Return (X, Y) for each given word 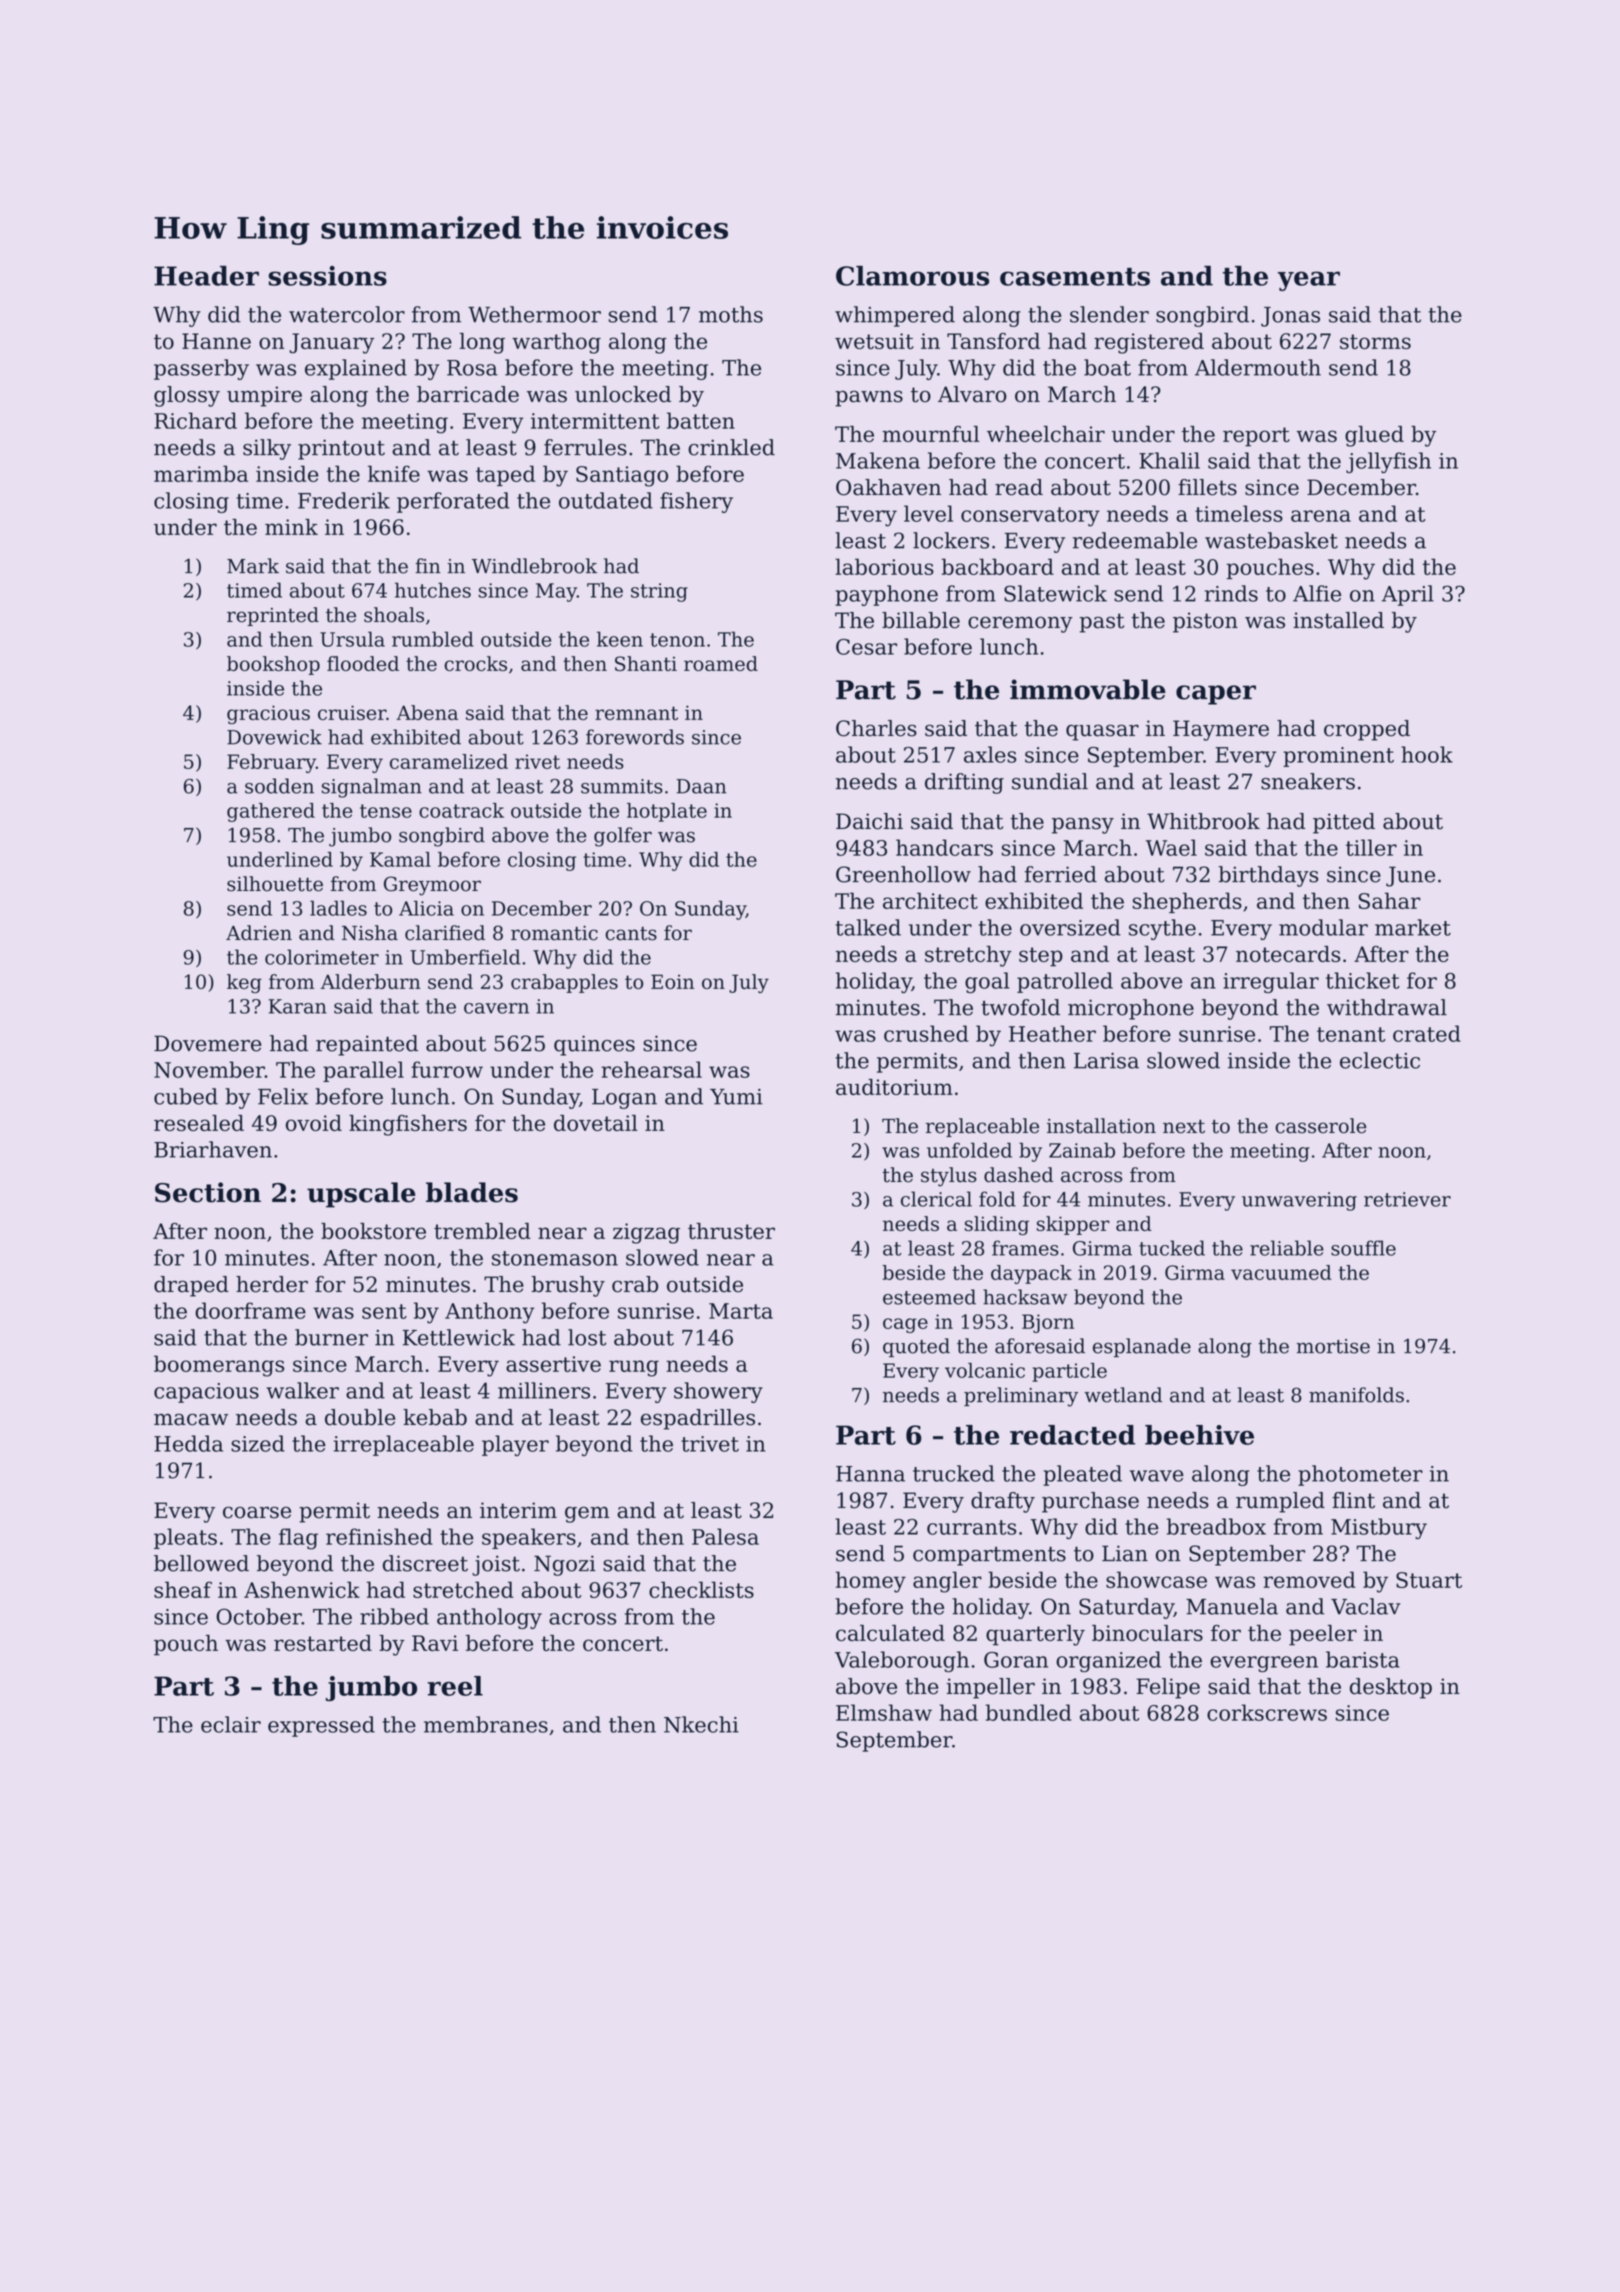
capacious (206, 1393)
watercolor (347, 314)
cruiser (352, 712)
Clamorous (912, 276)
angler (947, 1582)
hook (1427, 754)
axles (990, 754)
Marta (741, 1311)
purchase (1090, 1502)
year (1309, 281)
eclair (231, 1724)
